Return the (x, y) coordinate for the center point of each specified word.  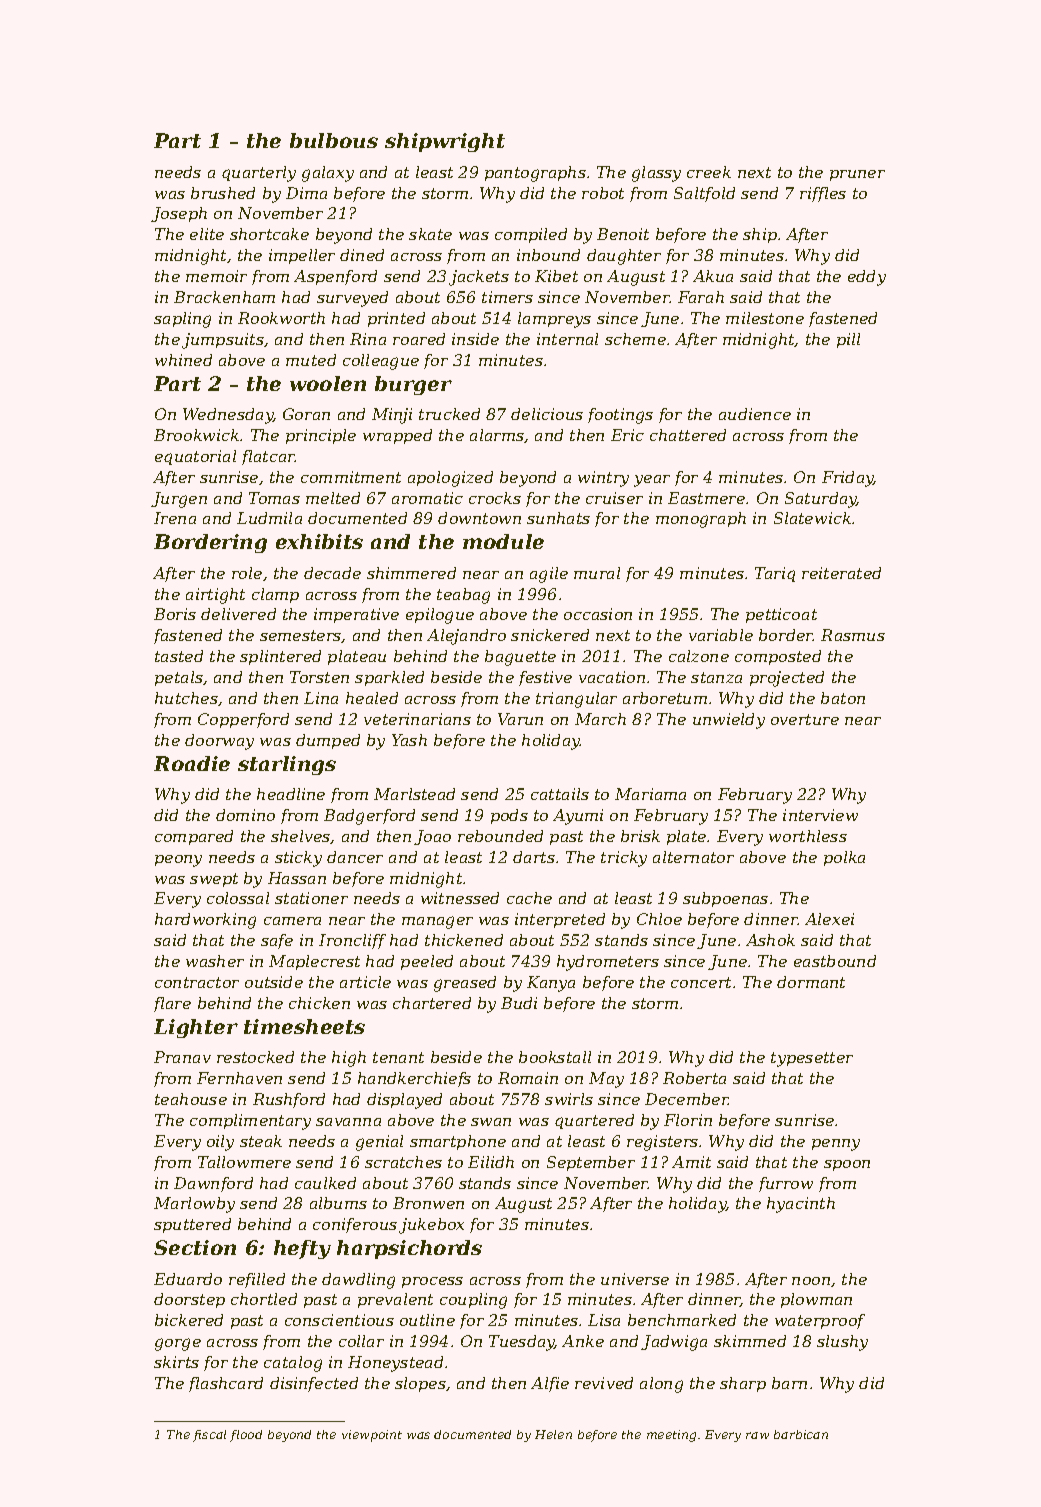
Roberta (694, 1078)
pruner (857, 175)
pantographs (535, 174)
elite (207, 234)
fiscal (209, 1436)
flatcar (268, 457)
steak (261, 1141)
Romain (528, 1078)
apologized (450, 479)
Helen (553, 1434)
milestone (765, 318)
